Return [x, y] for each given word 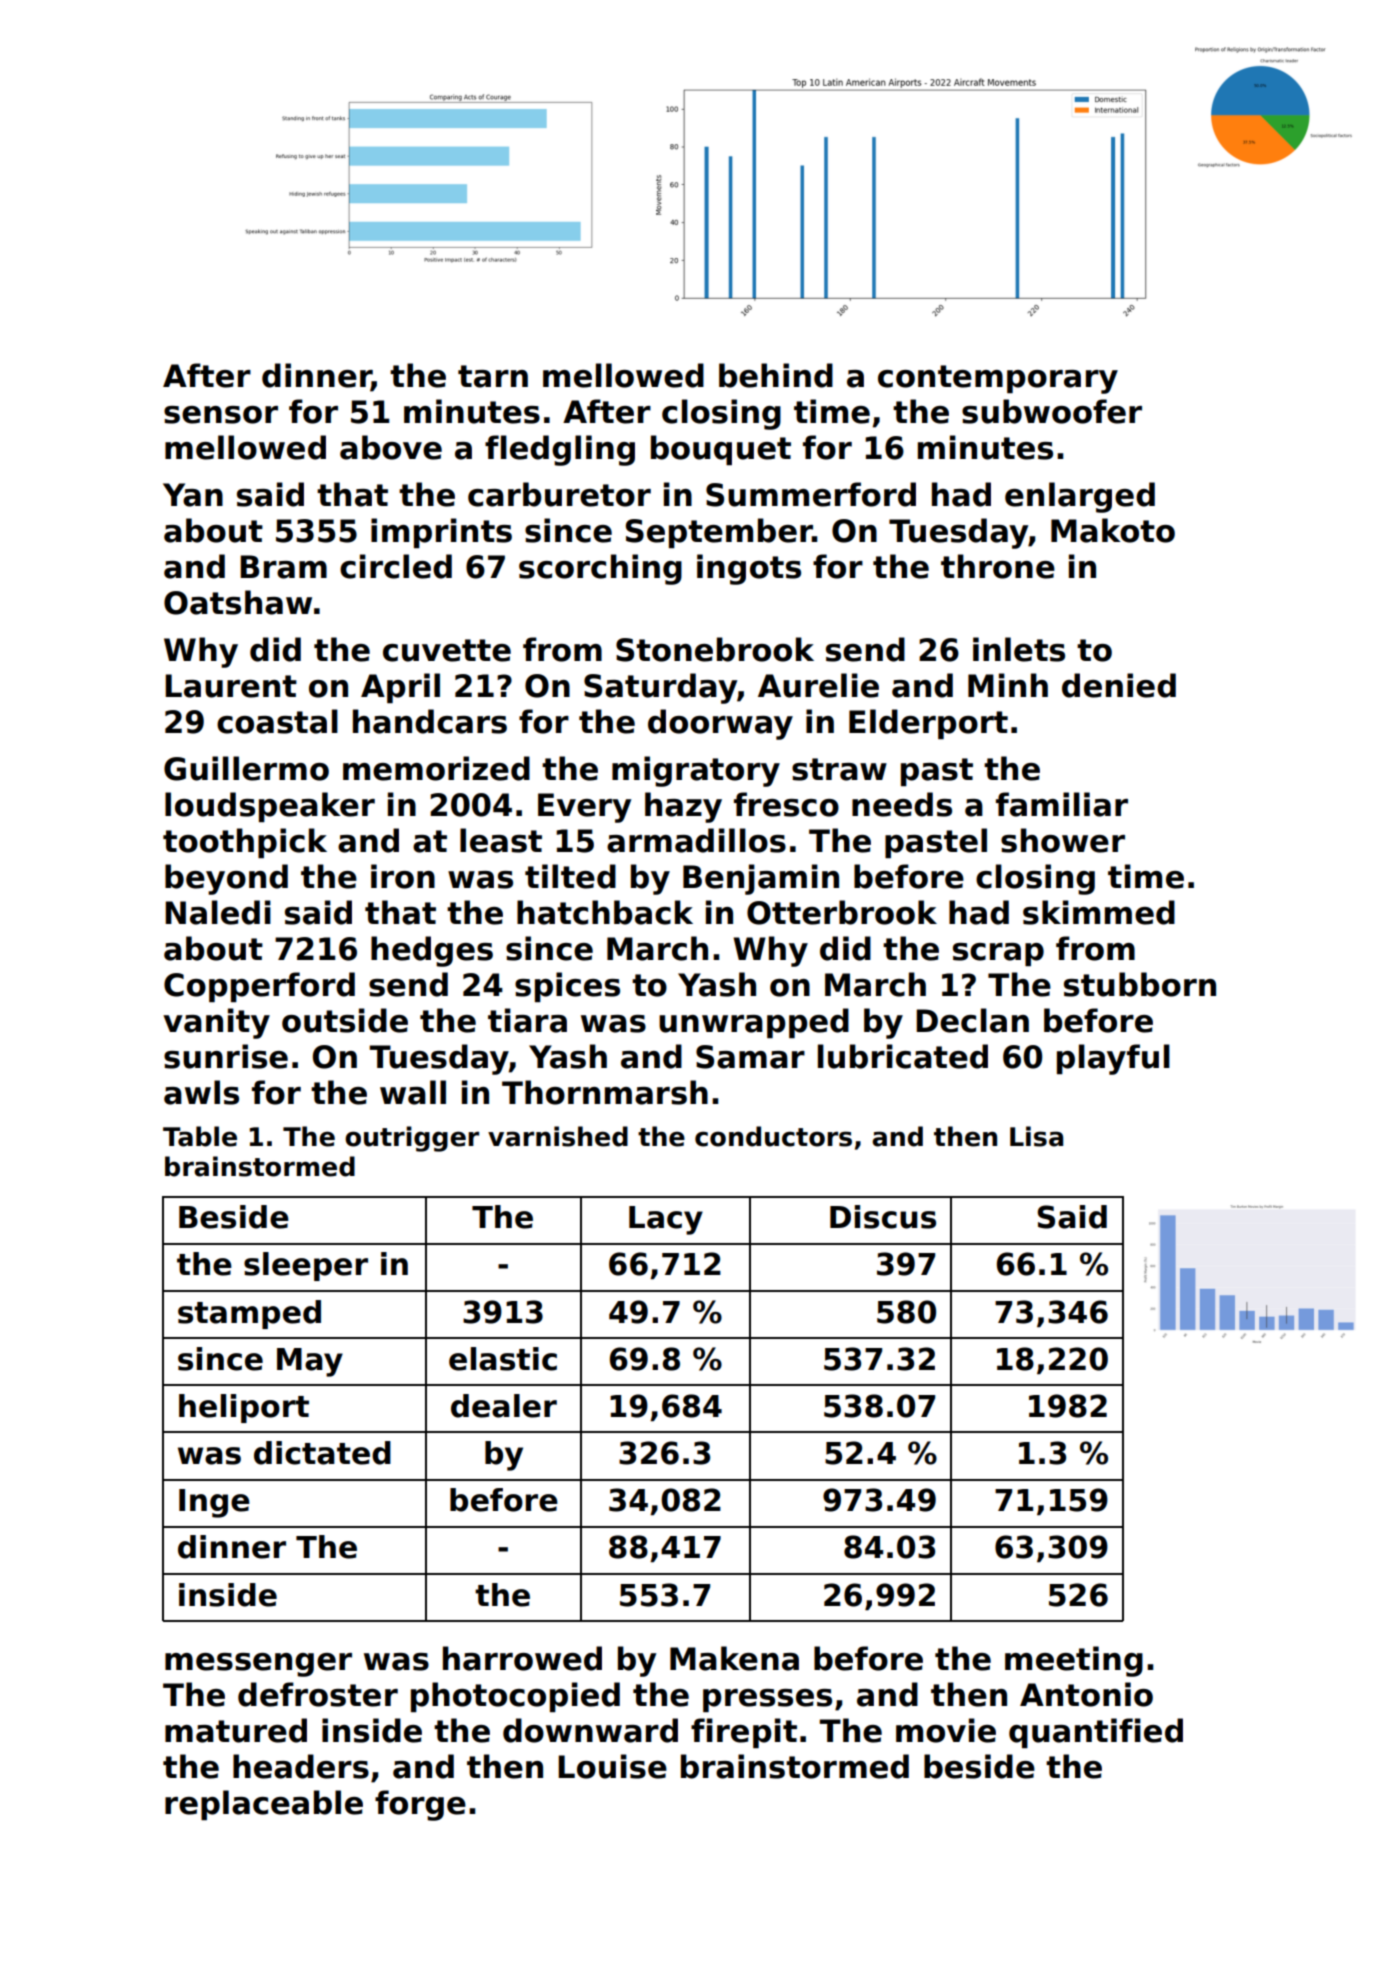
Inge [214, 1503]
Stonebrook [715, 649]
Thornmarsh [605, 1092]
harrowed [522, 1658]
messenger [258, 1665]
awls [201, 1092]
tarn [493, 376]
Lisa [1036, 1136]
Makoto [1113, 530]
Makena [734, 1658]
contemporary [998, 379]
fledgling [560, 450]
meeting [1074, 1661]
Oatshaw [238, 602]
